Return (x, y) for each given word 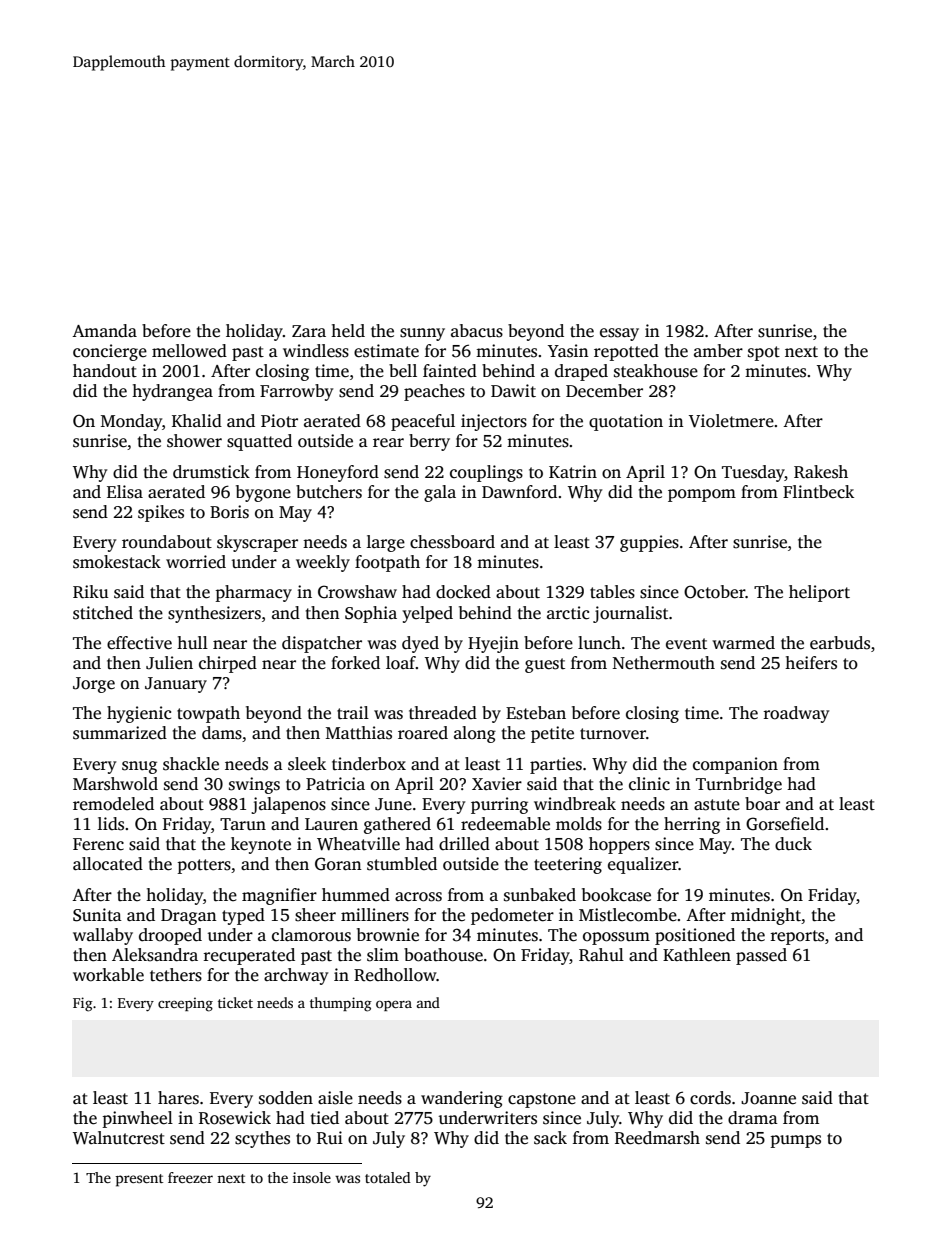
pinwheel (138, 1119)
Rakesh (821, 472)
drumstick (211, 472)
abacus (477, 331)
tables (612, 592)
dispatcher (322, 644)
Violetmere (731, 421)
